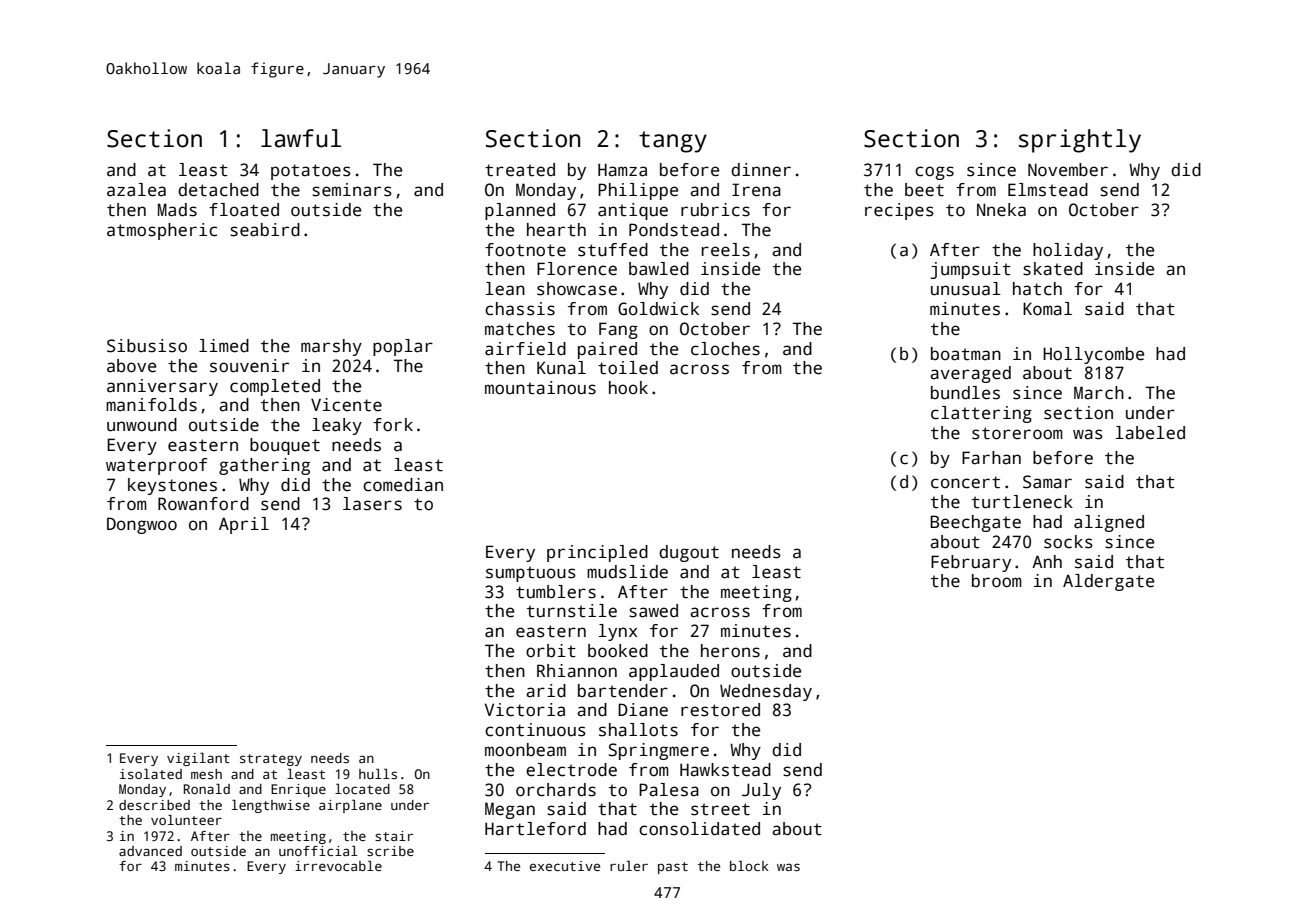  I want to click on sprightly, so click(1080, 141).
